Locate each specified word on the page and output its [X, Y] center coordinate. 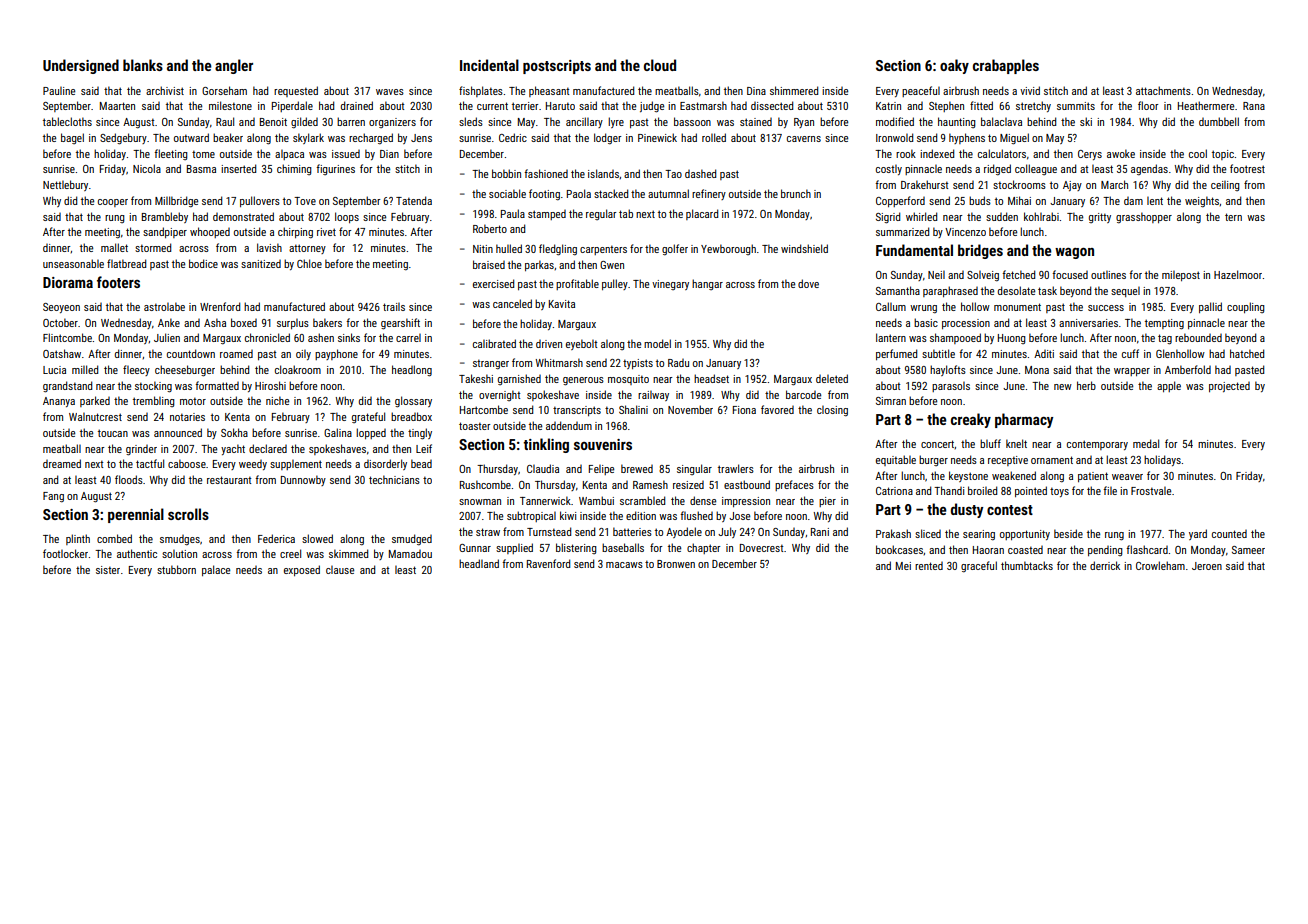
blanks [143, 65]
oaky [954, 66]
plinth [78, 539]
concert [937, 444]
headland [479, 563]
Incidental [489, 65]
